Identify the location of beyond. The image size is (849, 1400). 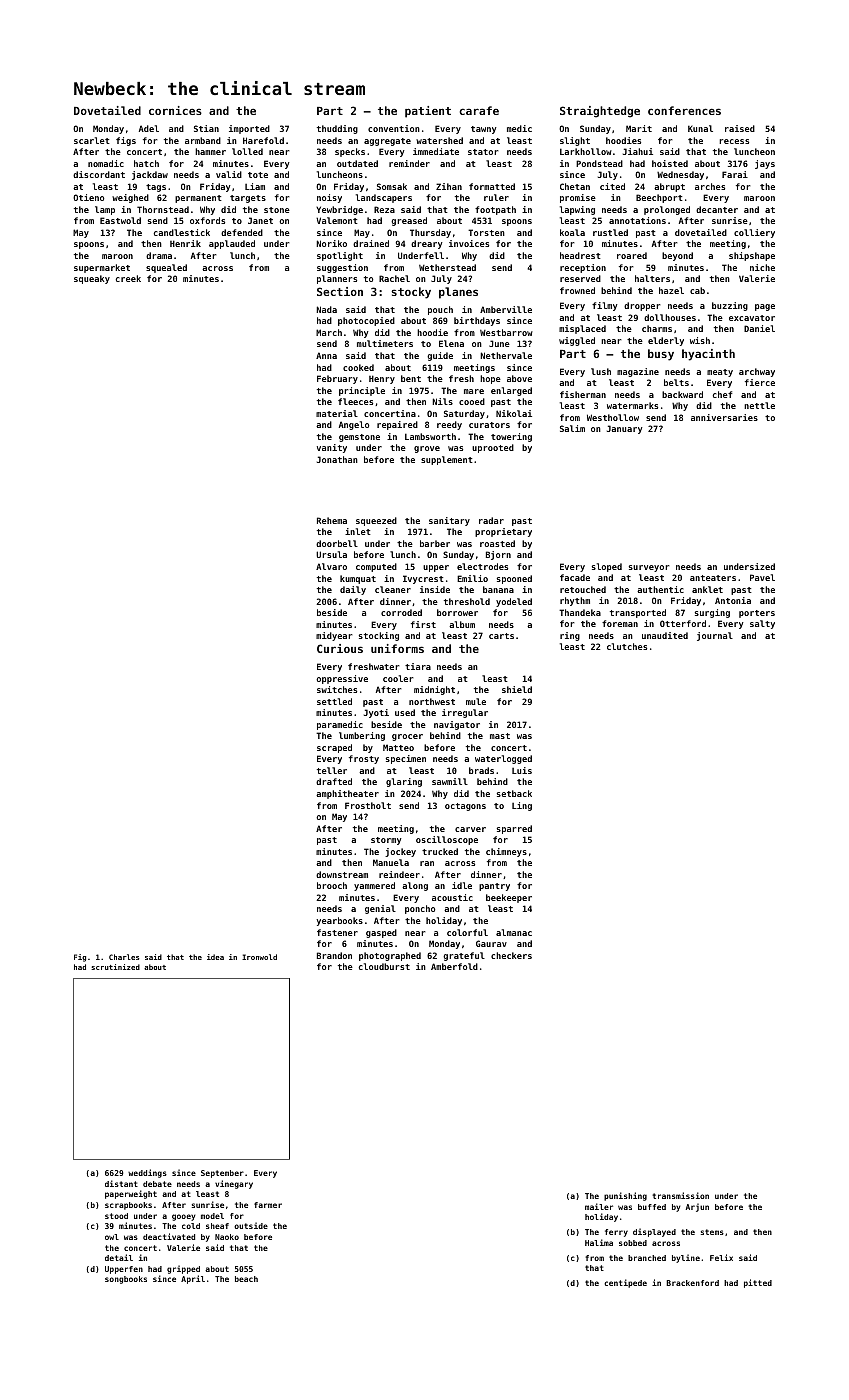
(677, 256).
